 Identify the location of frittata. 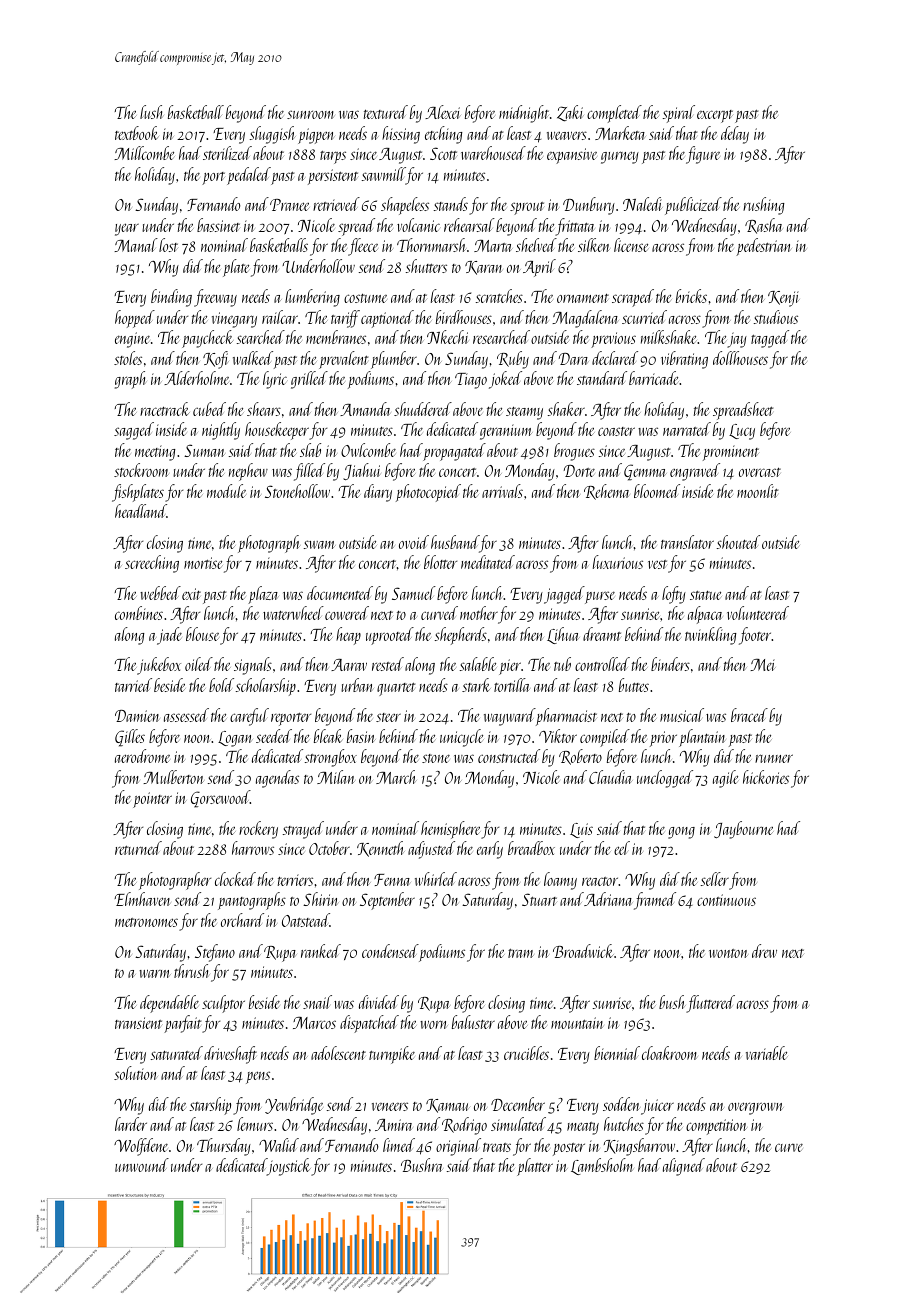
(574, 227).
